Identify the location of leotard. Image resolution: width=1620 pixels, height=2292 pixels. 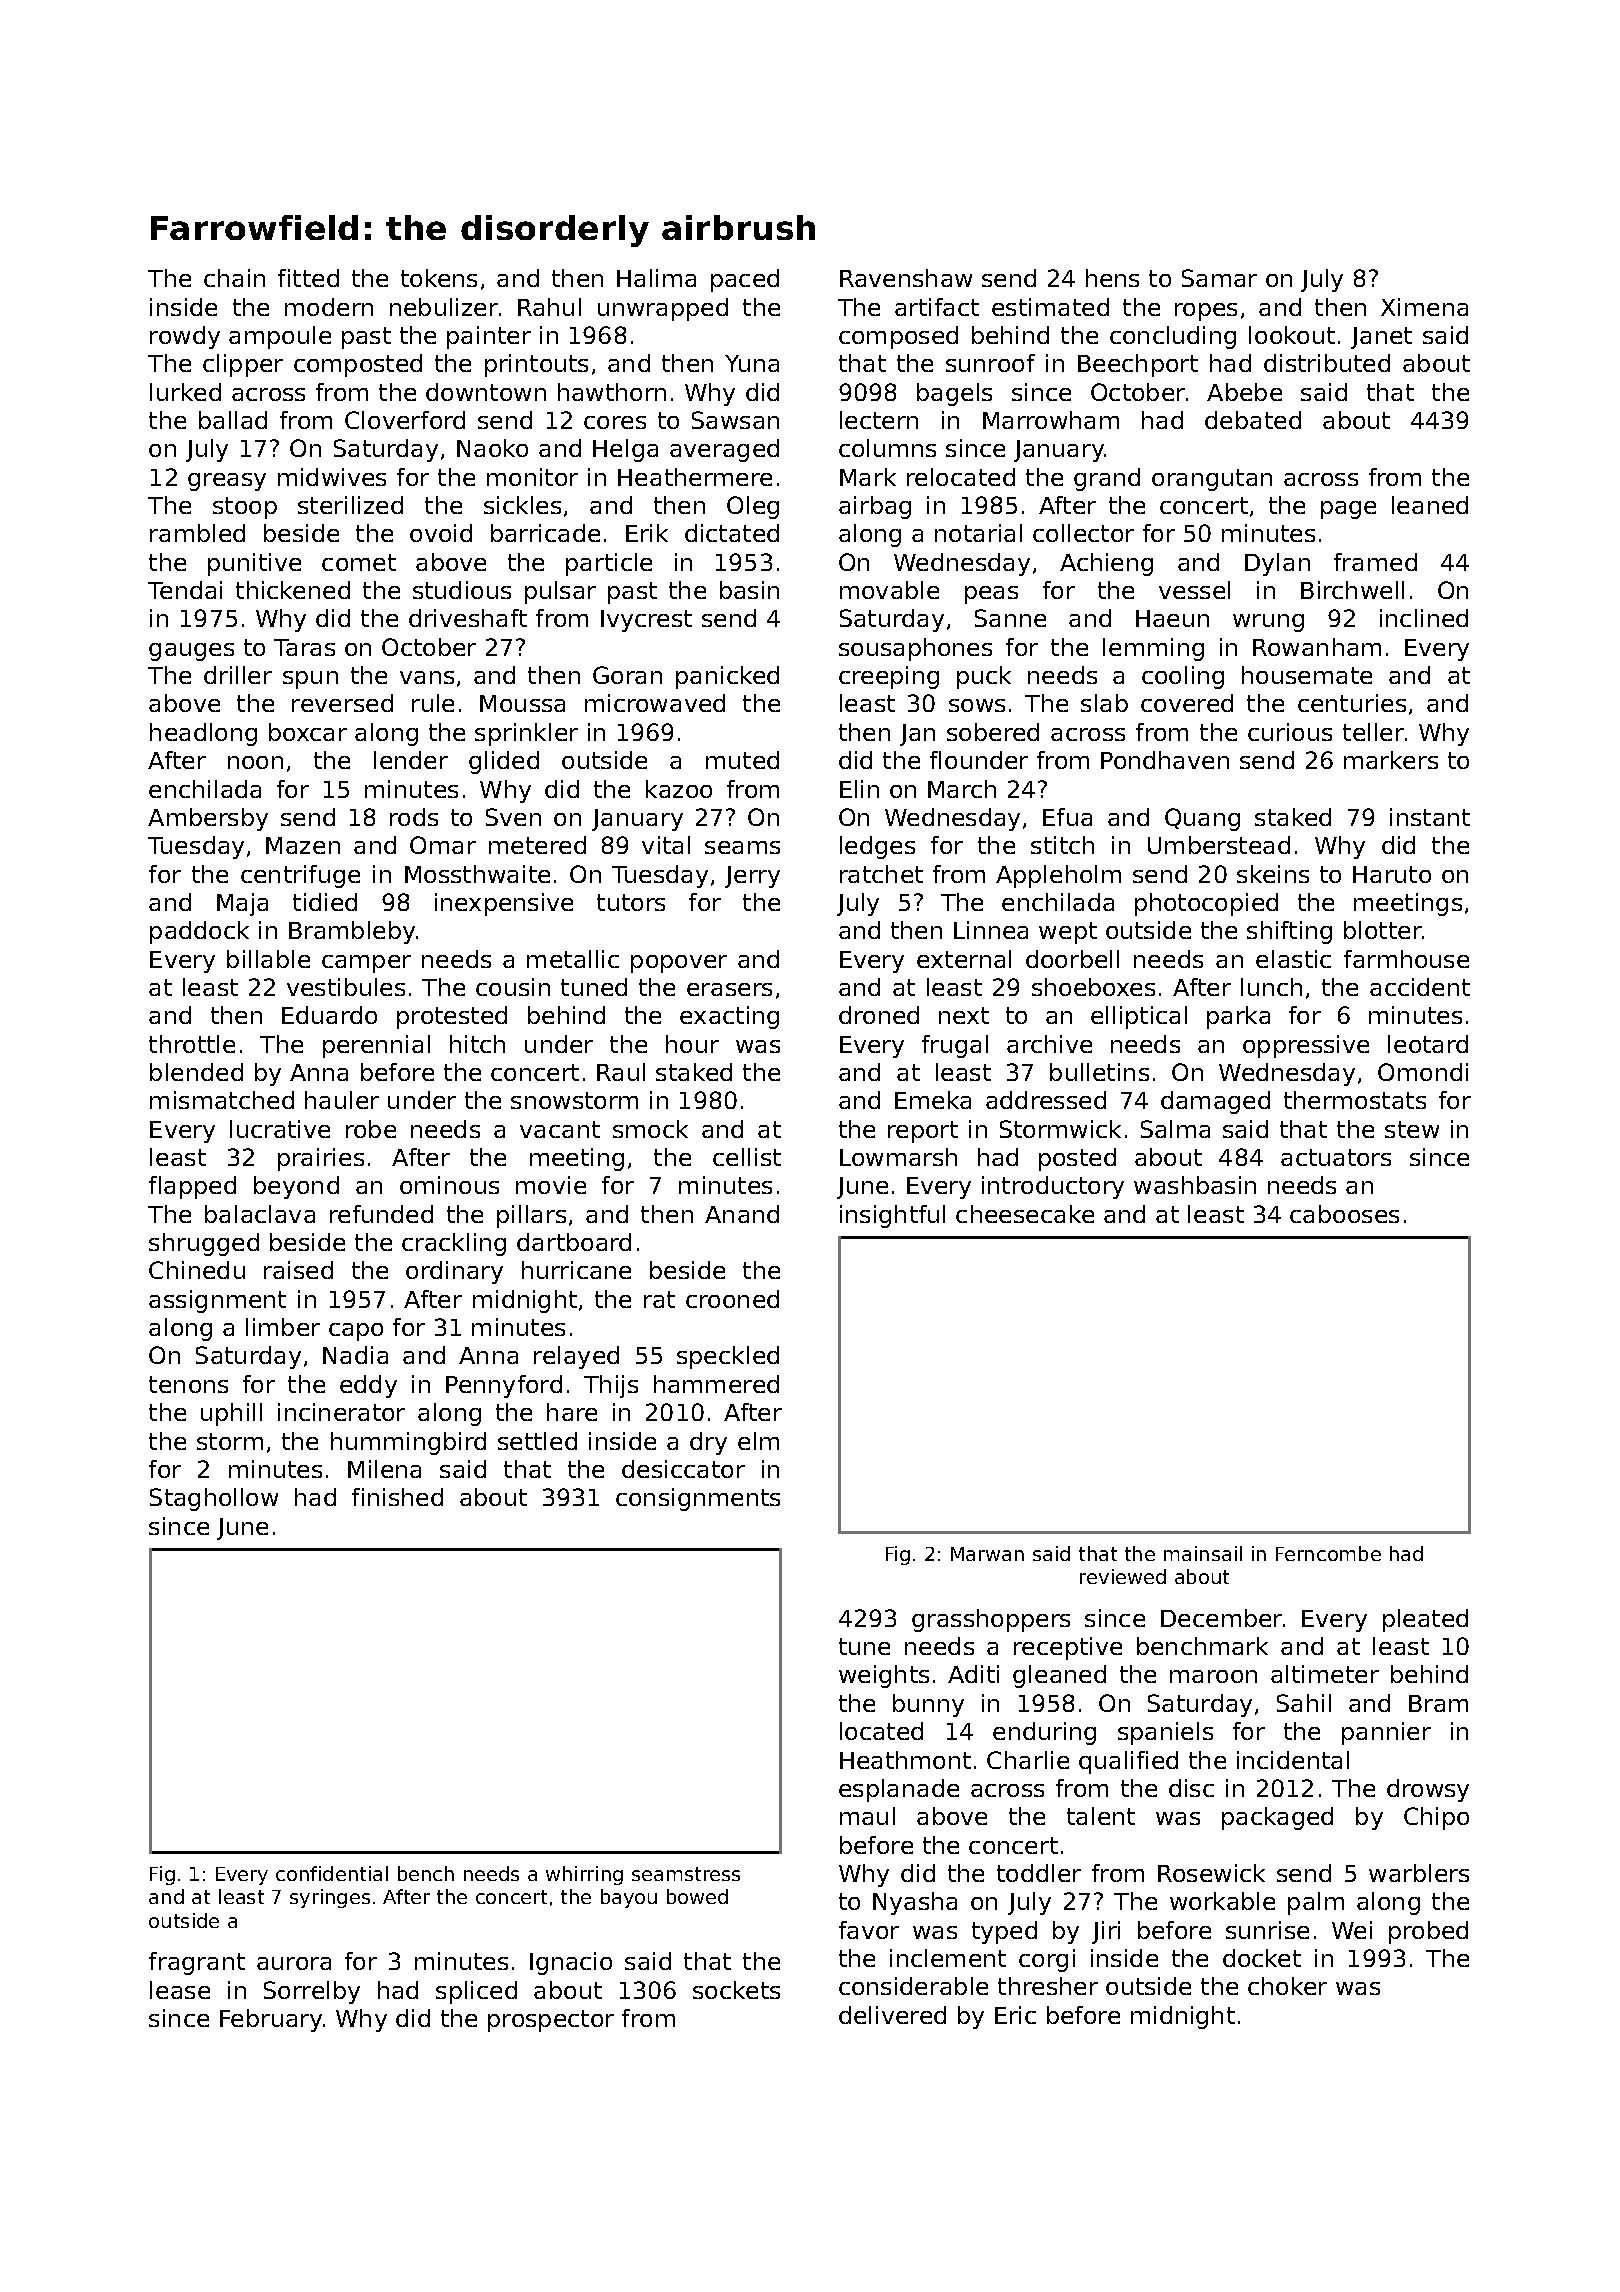
(1428, 1044).
